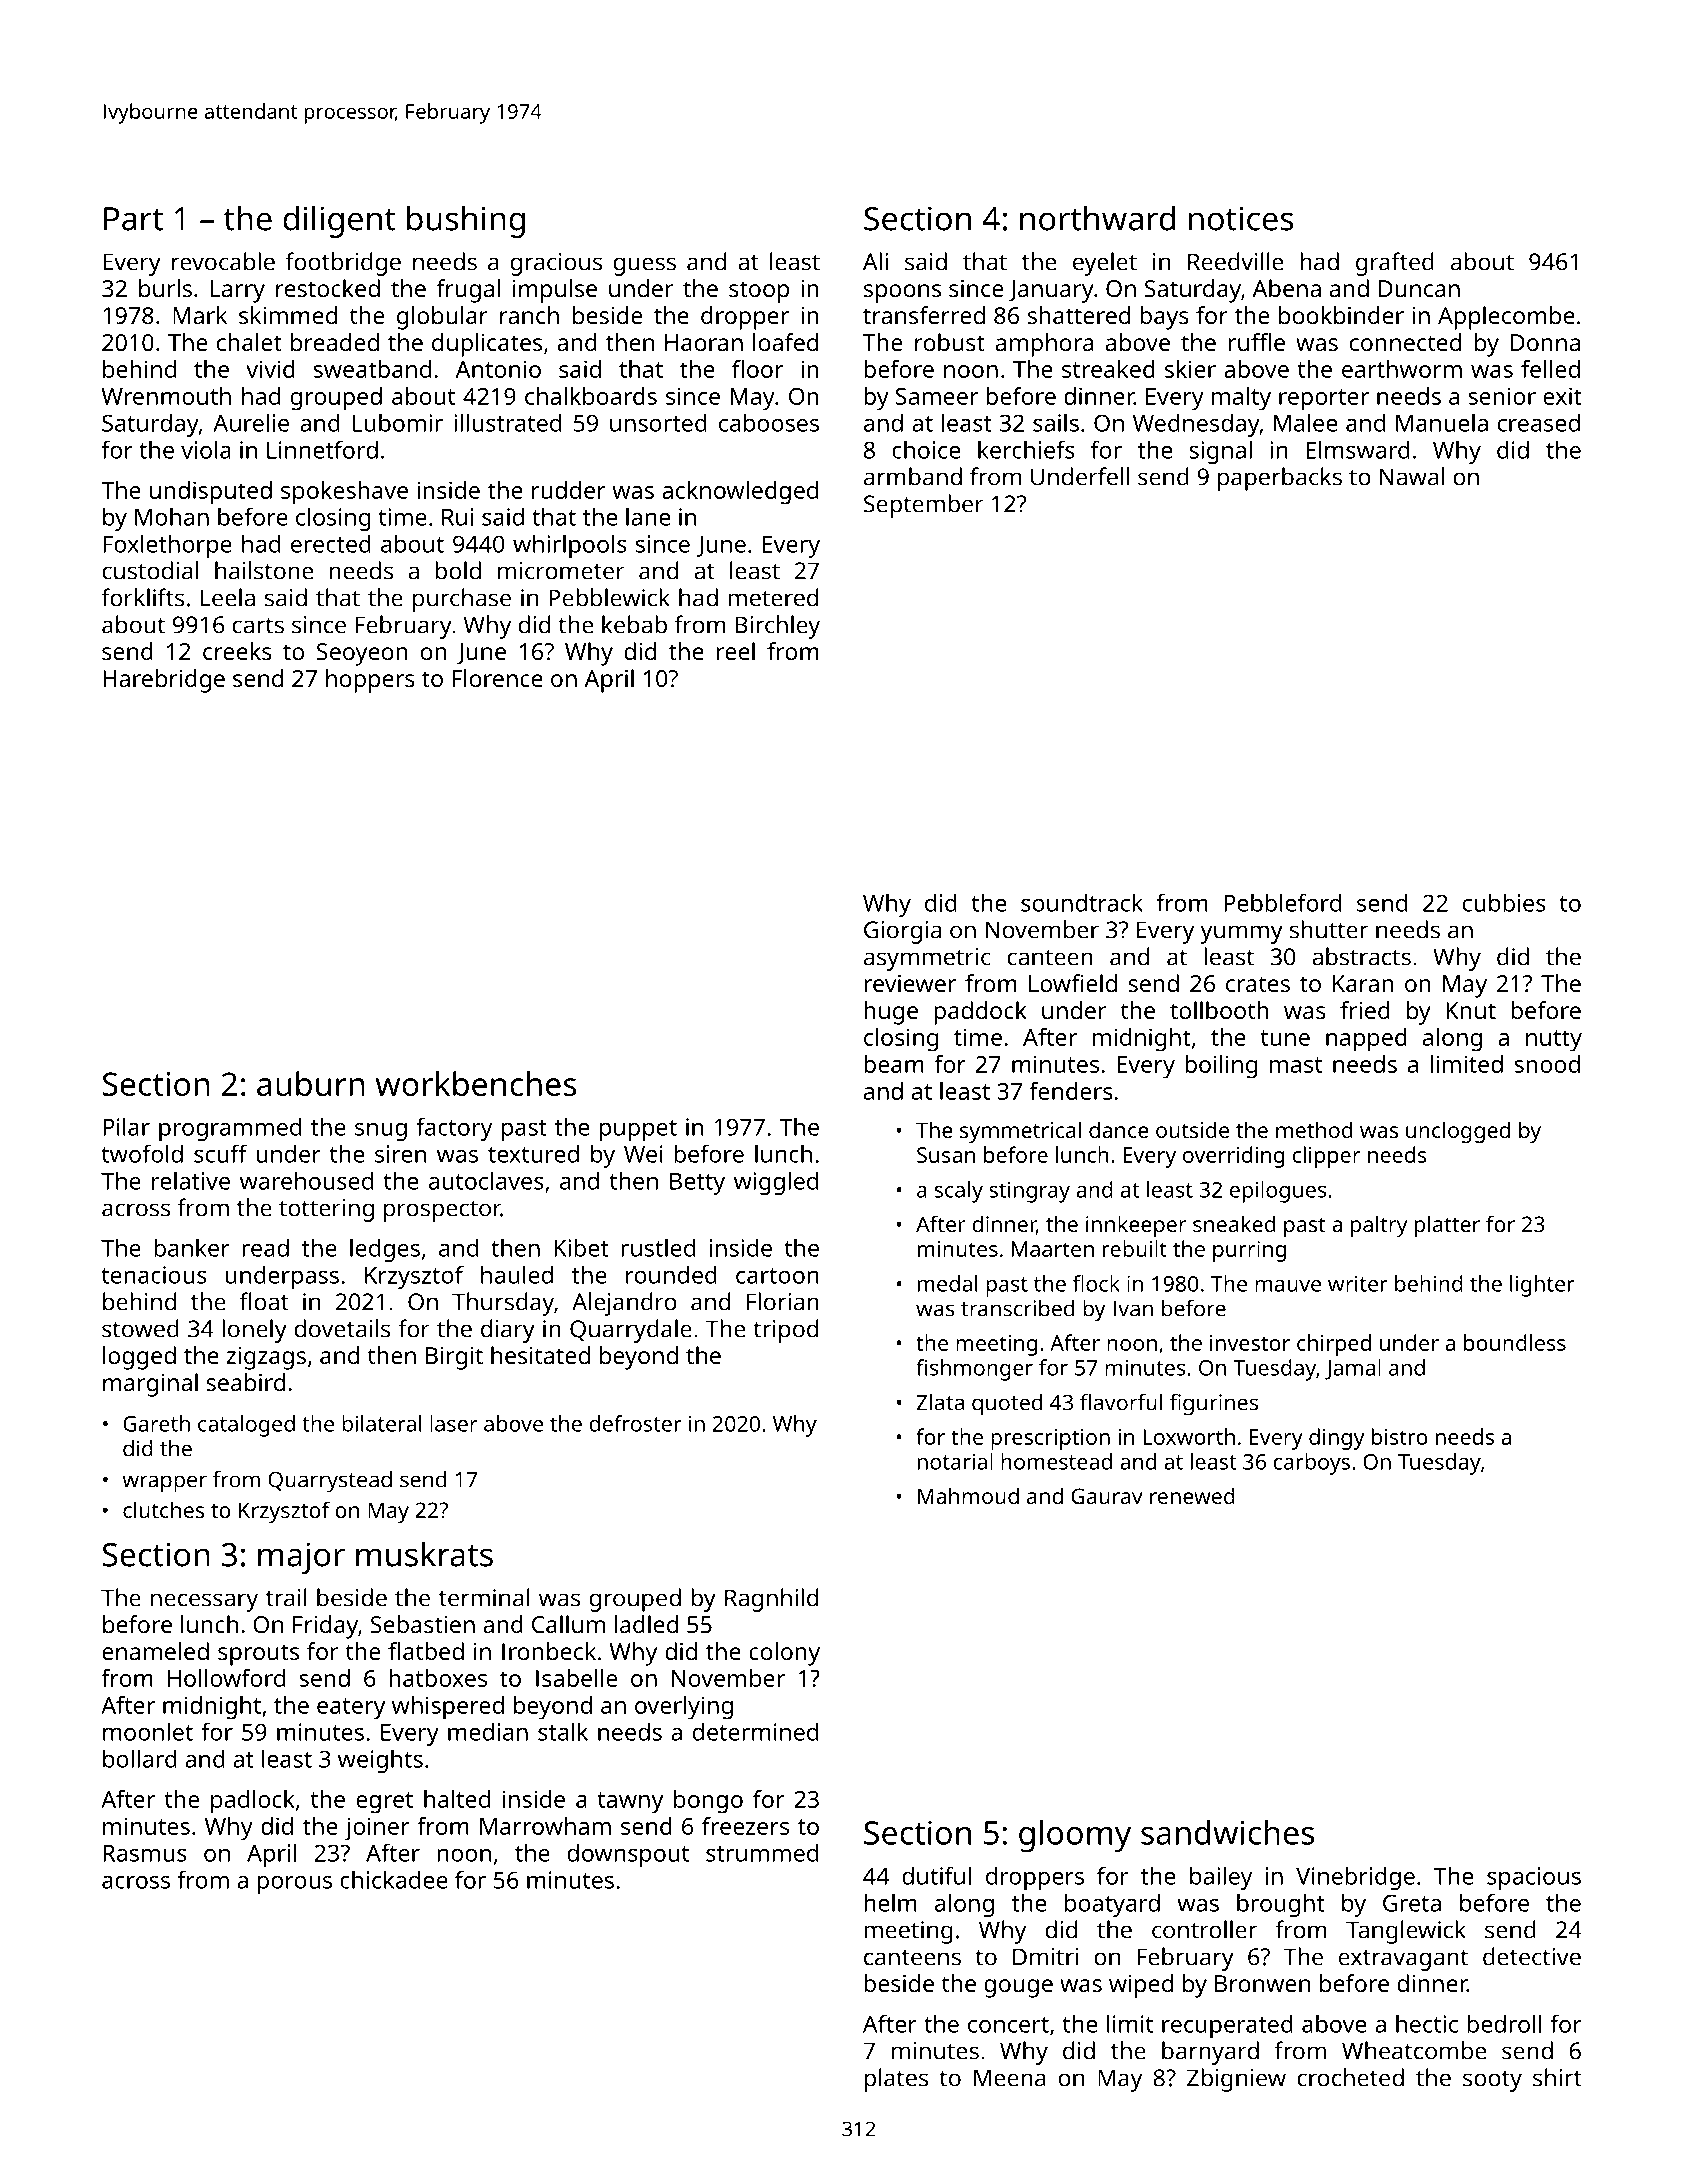 Image resolution: width=1683 pixels, height=2178 pixels. What do you see at coordinates (896, 2080) in the document?
I see `plates` at bounding box center [896, 2080].
